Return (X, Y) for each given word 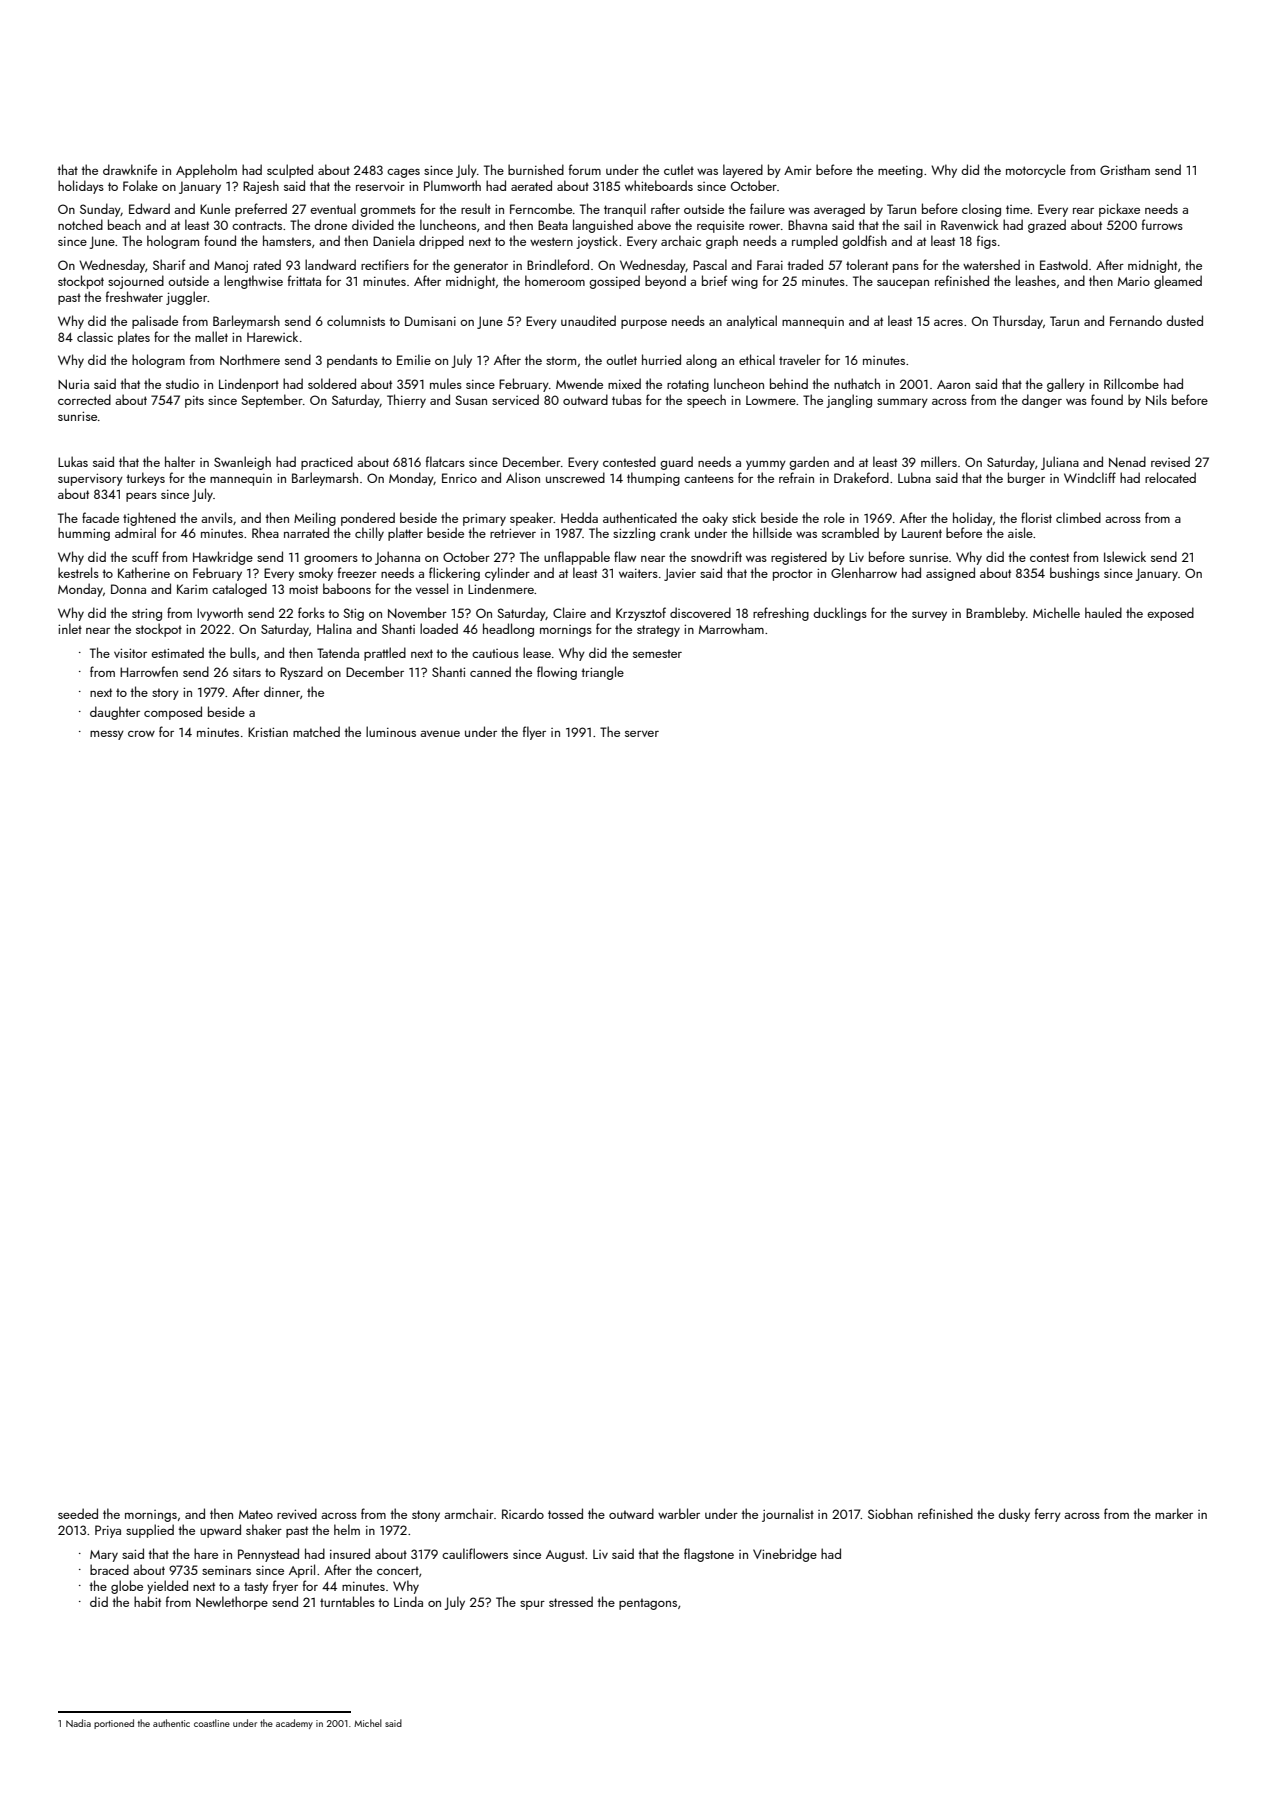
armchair (469, 1513)
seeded (78, 1513)
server (642, 734)
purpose (644, 324)
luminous (391, 731)
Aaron (953, 384)
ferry (1048, 1515)
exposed (1170, 614)
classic (95, 336)
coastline (212, 1723)
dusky (1014, 1515)
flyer (534, 733)
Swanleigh (242, 463)
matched (316, 731)
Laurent (922, 533)
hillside (772, 532)
